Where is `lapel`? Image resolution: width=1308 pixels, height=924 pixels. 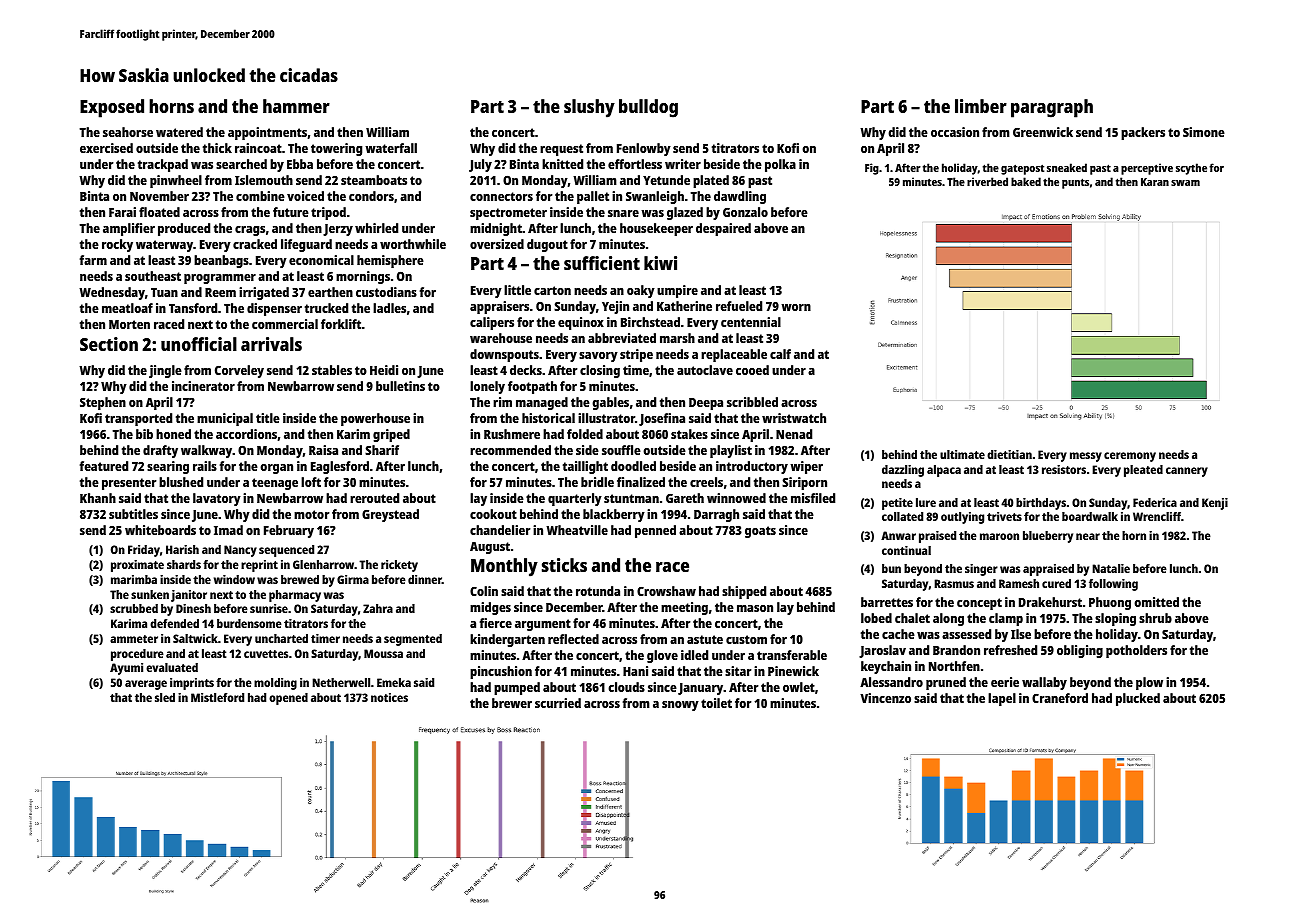
lapel is located at coordinates (1002, 699).
